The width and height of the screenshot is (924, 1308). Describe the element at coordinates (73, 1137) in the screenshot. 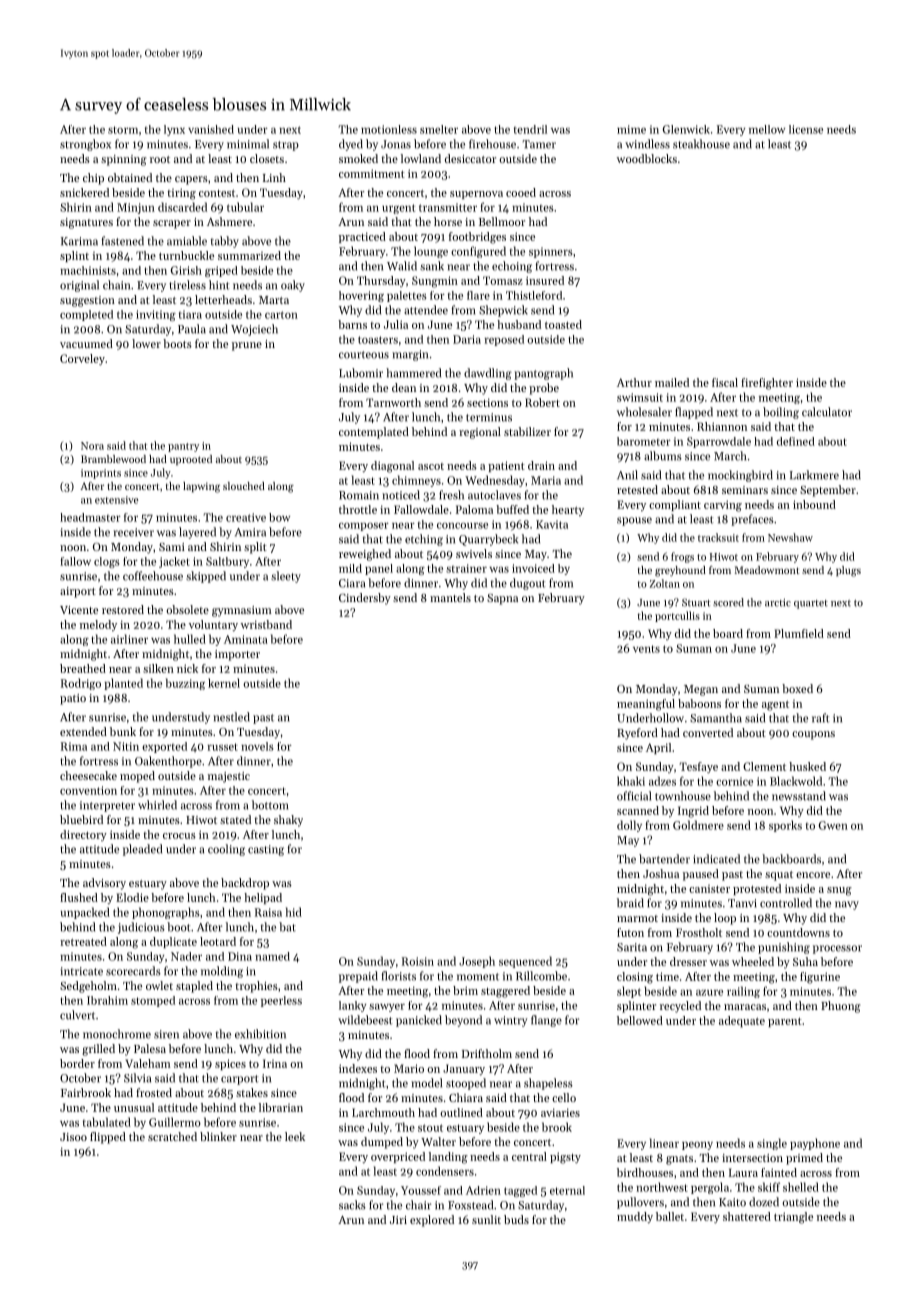

I see `Jisoo` at that location.
